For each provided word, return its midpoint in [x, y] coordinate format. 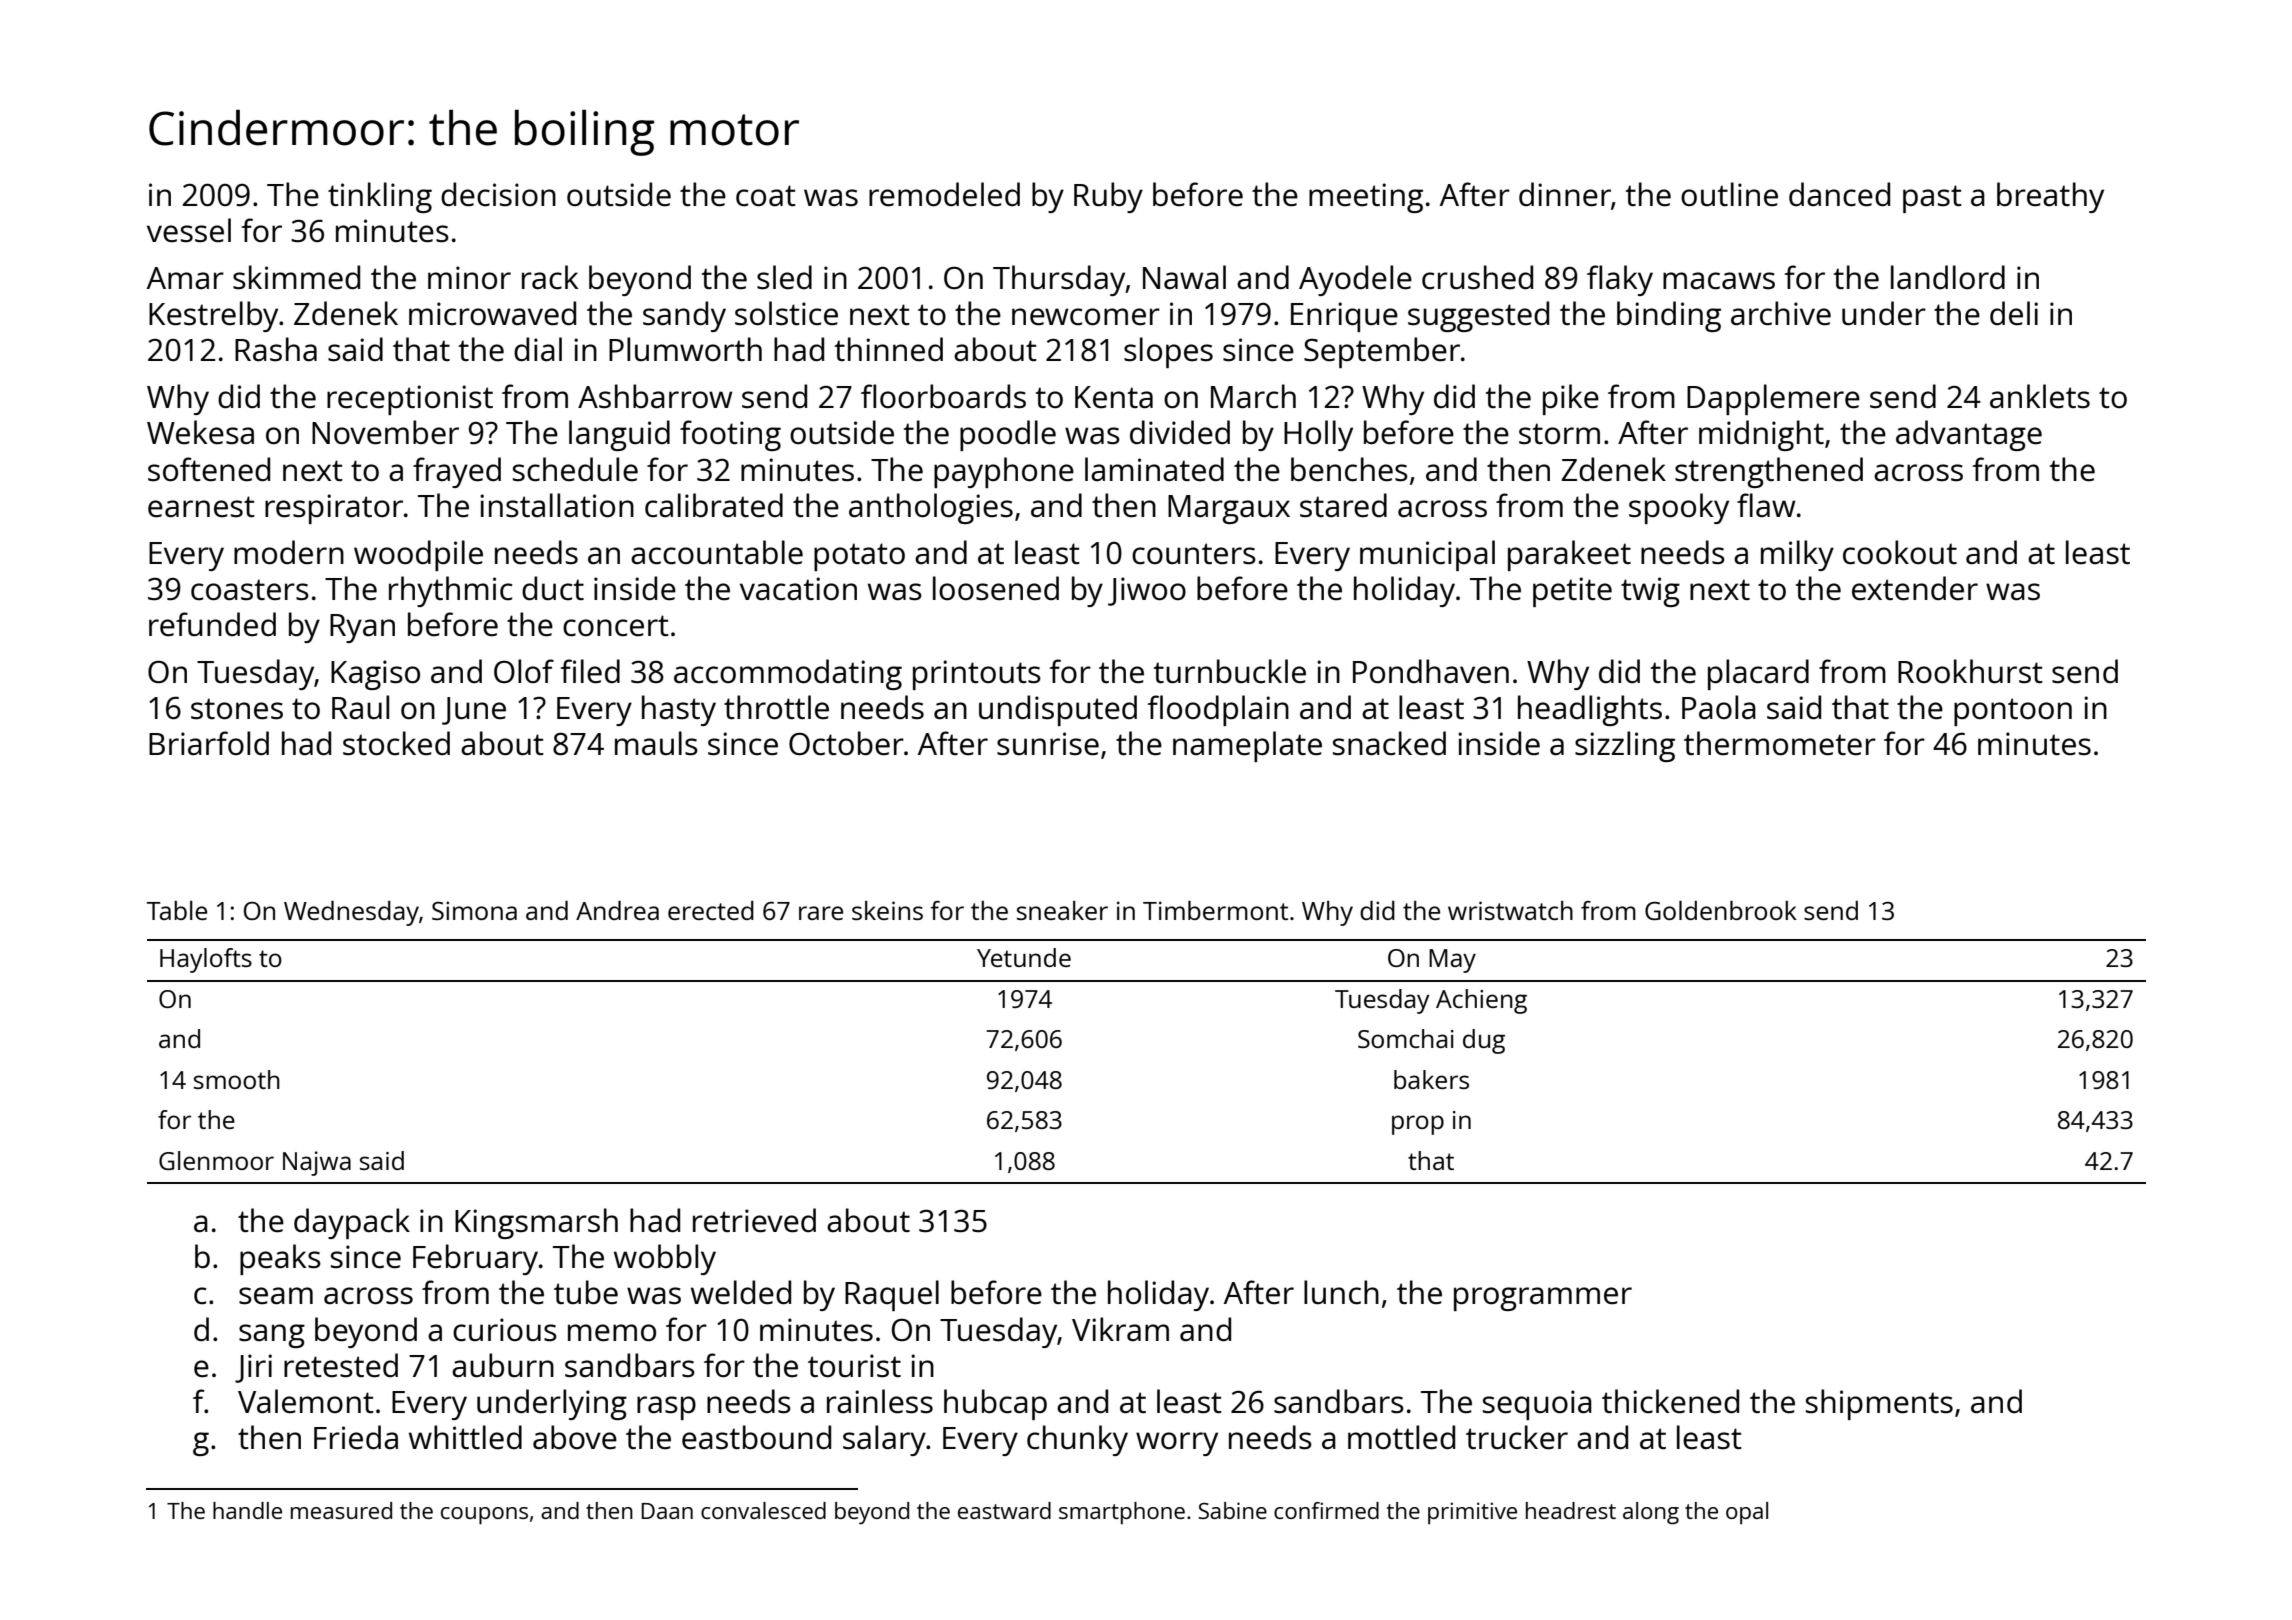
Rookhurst [1970, 671]
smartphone [1122, 1513]
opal [1747, 1513]
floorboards [943, 396]
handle [247, 1510]
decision [498, 194]
